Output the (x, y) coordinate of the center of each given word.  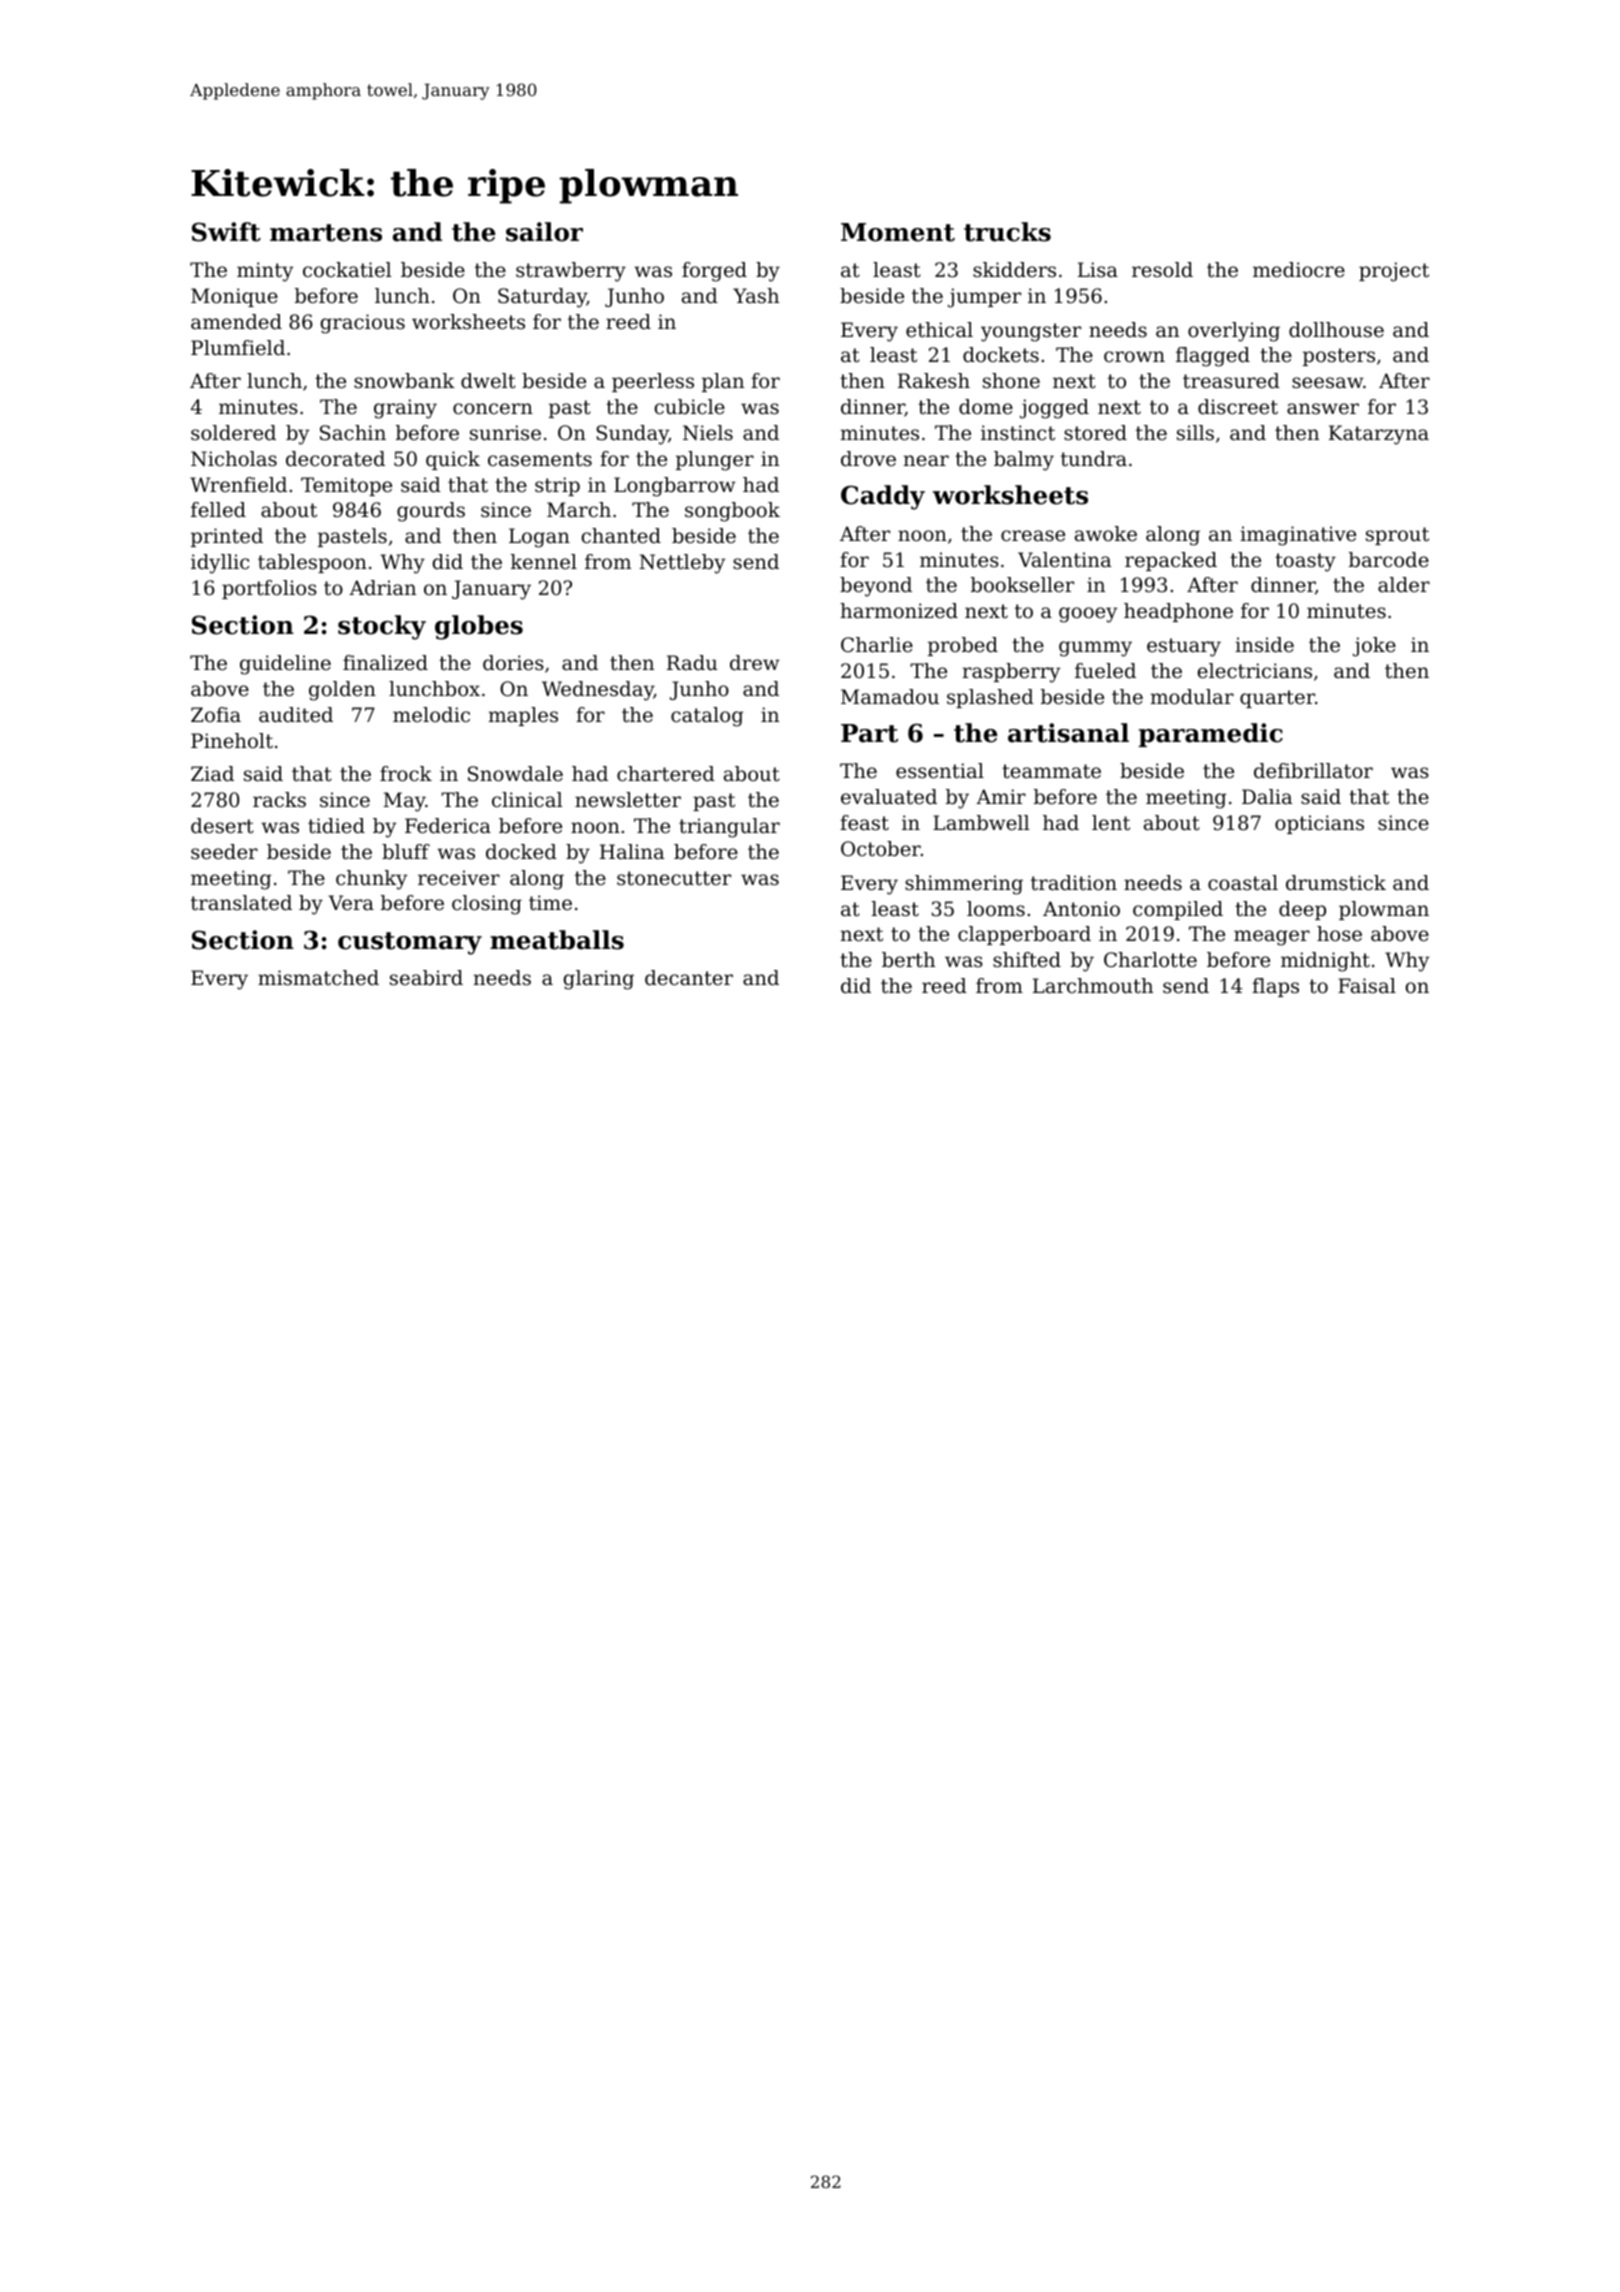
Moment (898, 232)
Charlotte (1150, 960)
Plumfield (238, 348)
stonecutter (674, 878)
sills (1195, 433)
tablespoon (312, 563)
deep (1302, 910)
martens (326, 233)
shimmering (964, 885)
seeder (224, 852)
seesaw (1327, 383)
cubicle (690, 407)
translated (241, 903)
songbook (732, 512)
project (1394, 272)
